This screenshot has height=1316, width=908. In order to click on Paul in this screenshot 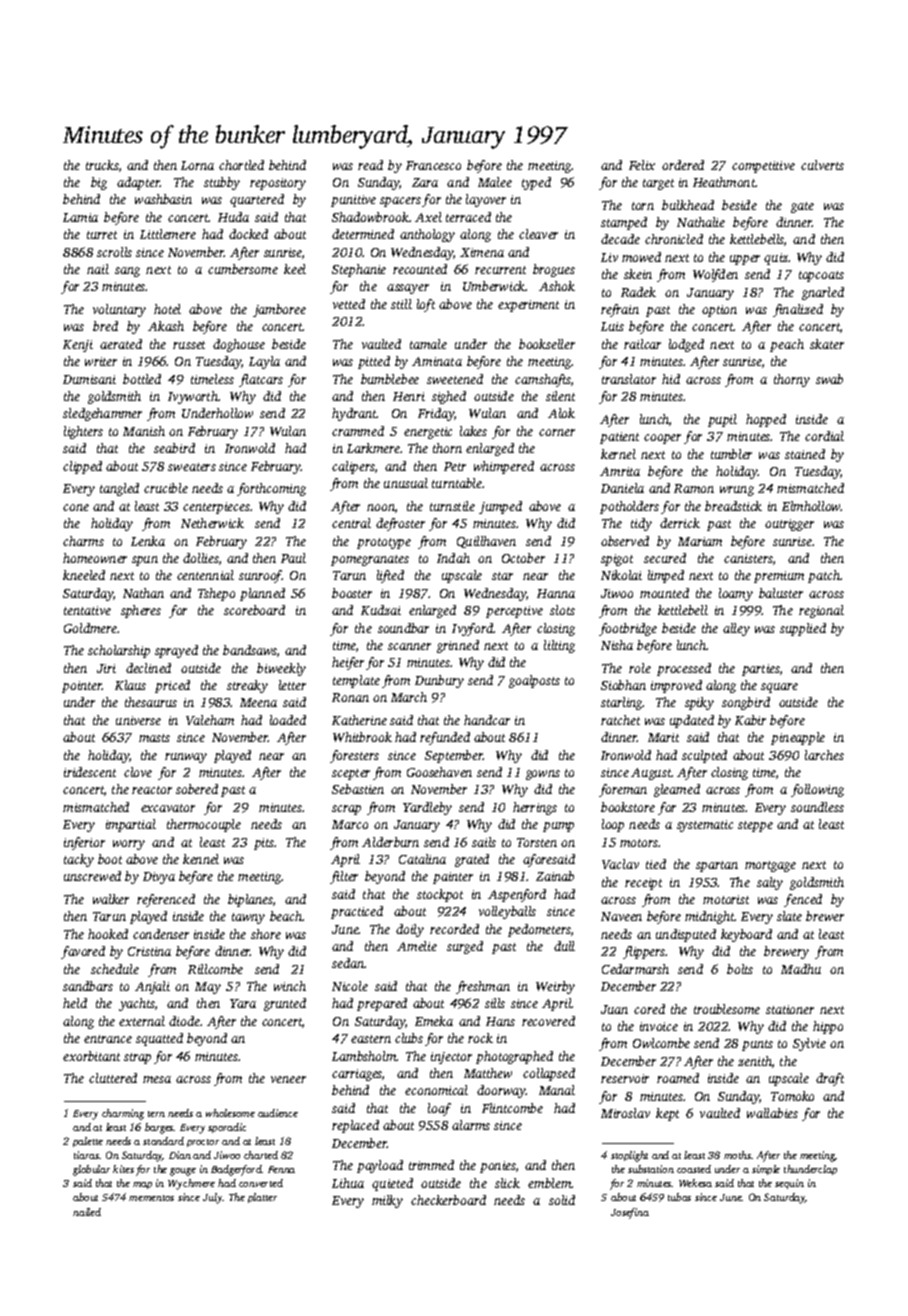, I will do `click(293, 558)`.
